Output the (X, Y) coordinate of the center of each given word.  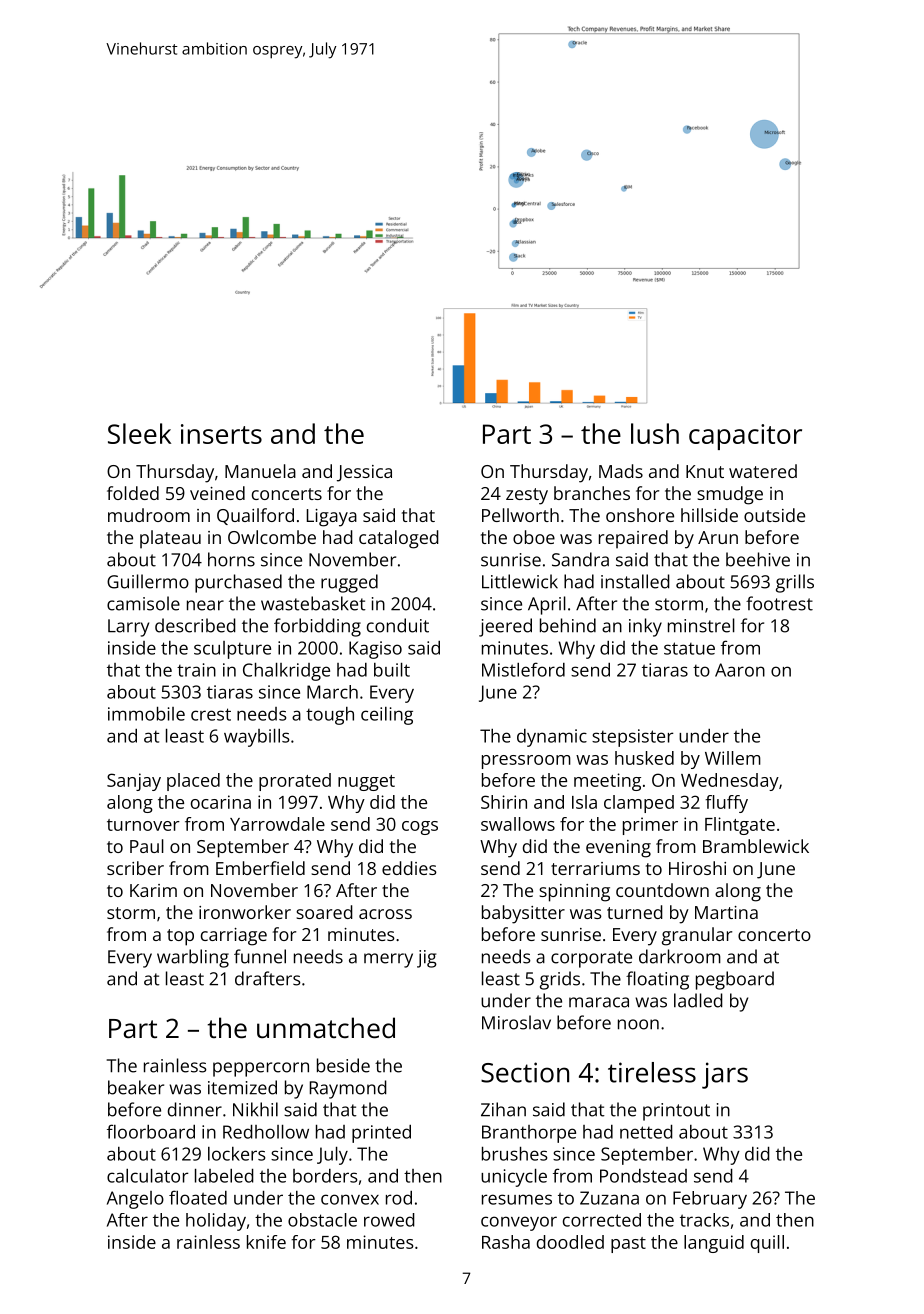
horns (231, 559)
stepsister (633, 738)
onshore (640, 515)
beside (343, 1065)
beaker (136, 1087)
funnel (260, 956)
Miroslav (516, 1022)
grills (795, 583)
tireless (652, 1072)
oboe (534, 537)
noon (638, 1024)
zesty (527, 496)
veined (217, 493)
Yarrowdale (277, 824)
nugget (366, 783)
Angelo (135, 1200)
